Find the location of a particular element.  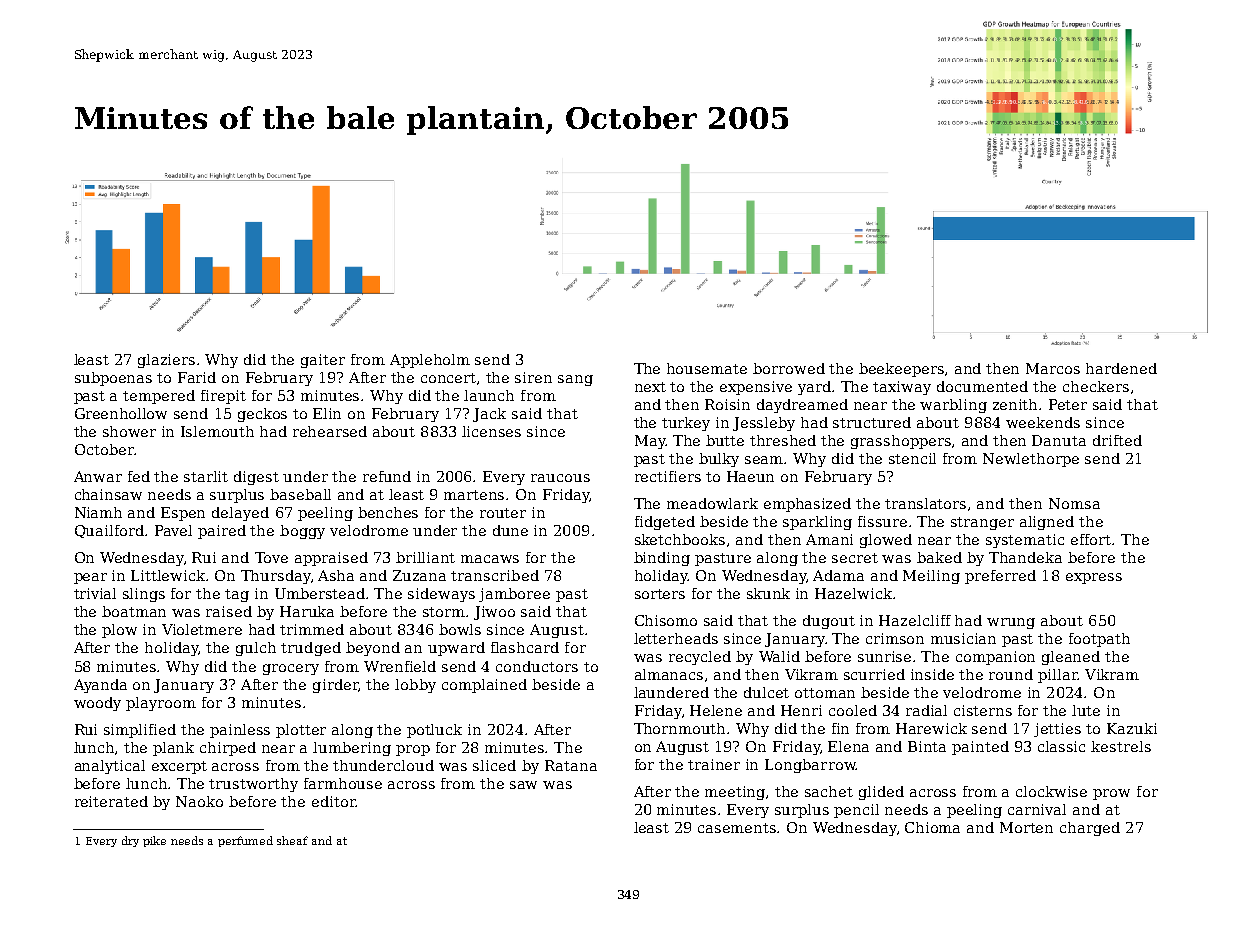

meadowlark is located at coordinates (712, 503).
